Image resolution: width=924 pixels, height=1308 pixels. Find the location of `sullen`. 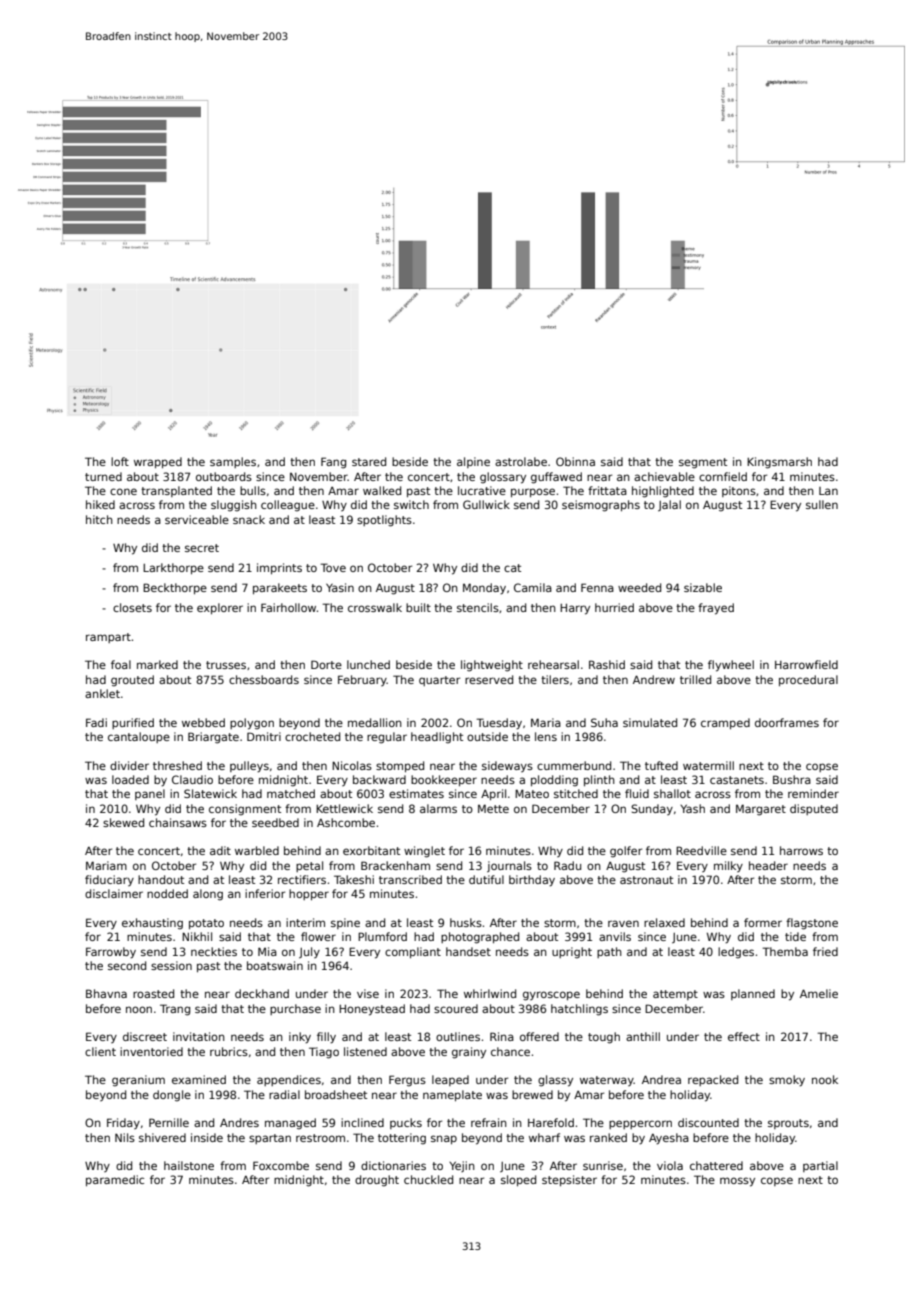

sullen is located at coordinates (822, 504).
